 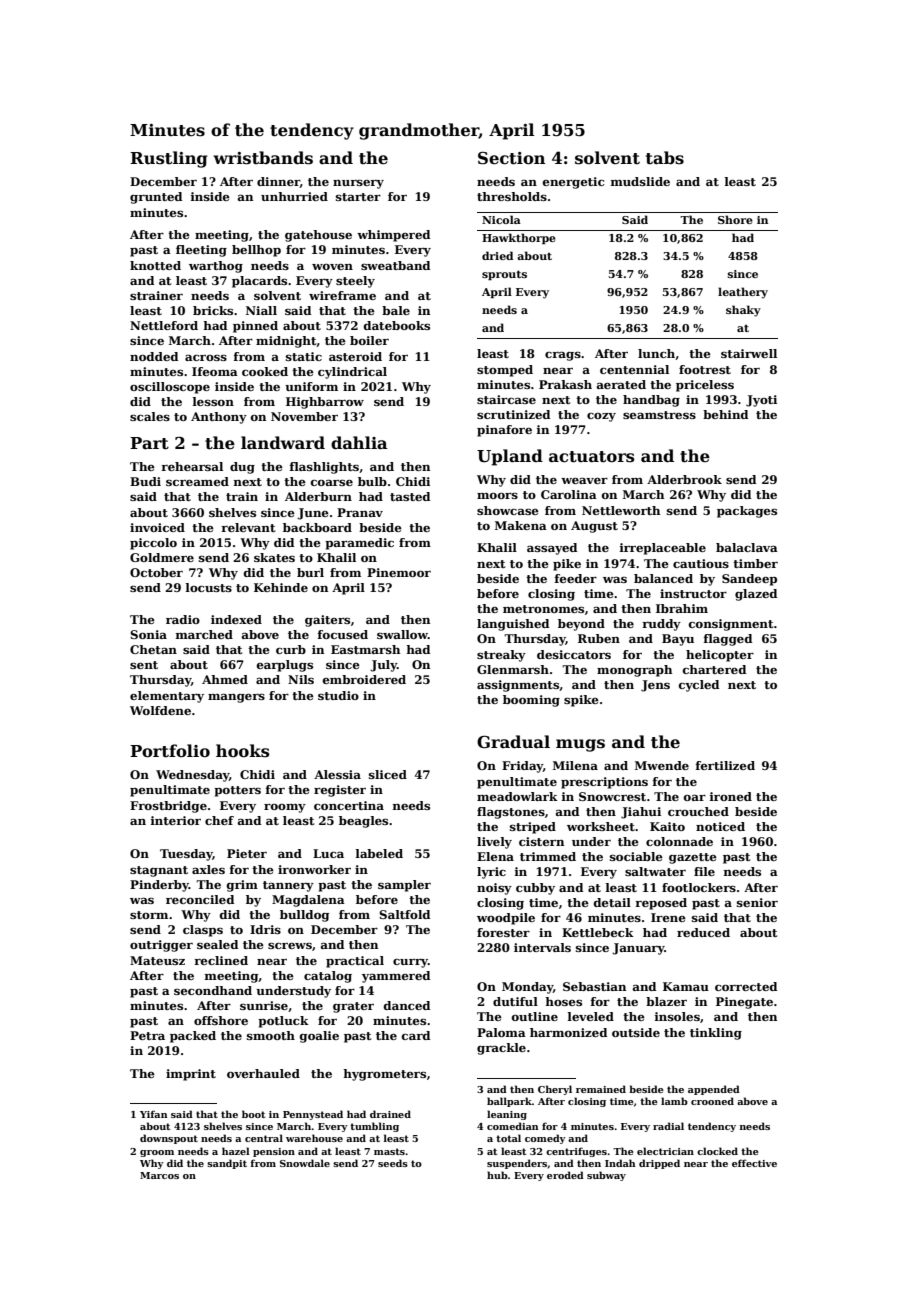 I want to click on Mwende, so click(x=662, y=765).
